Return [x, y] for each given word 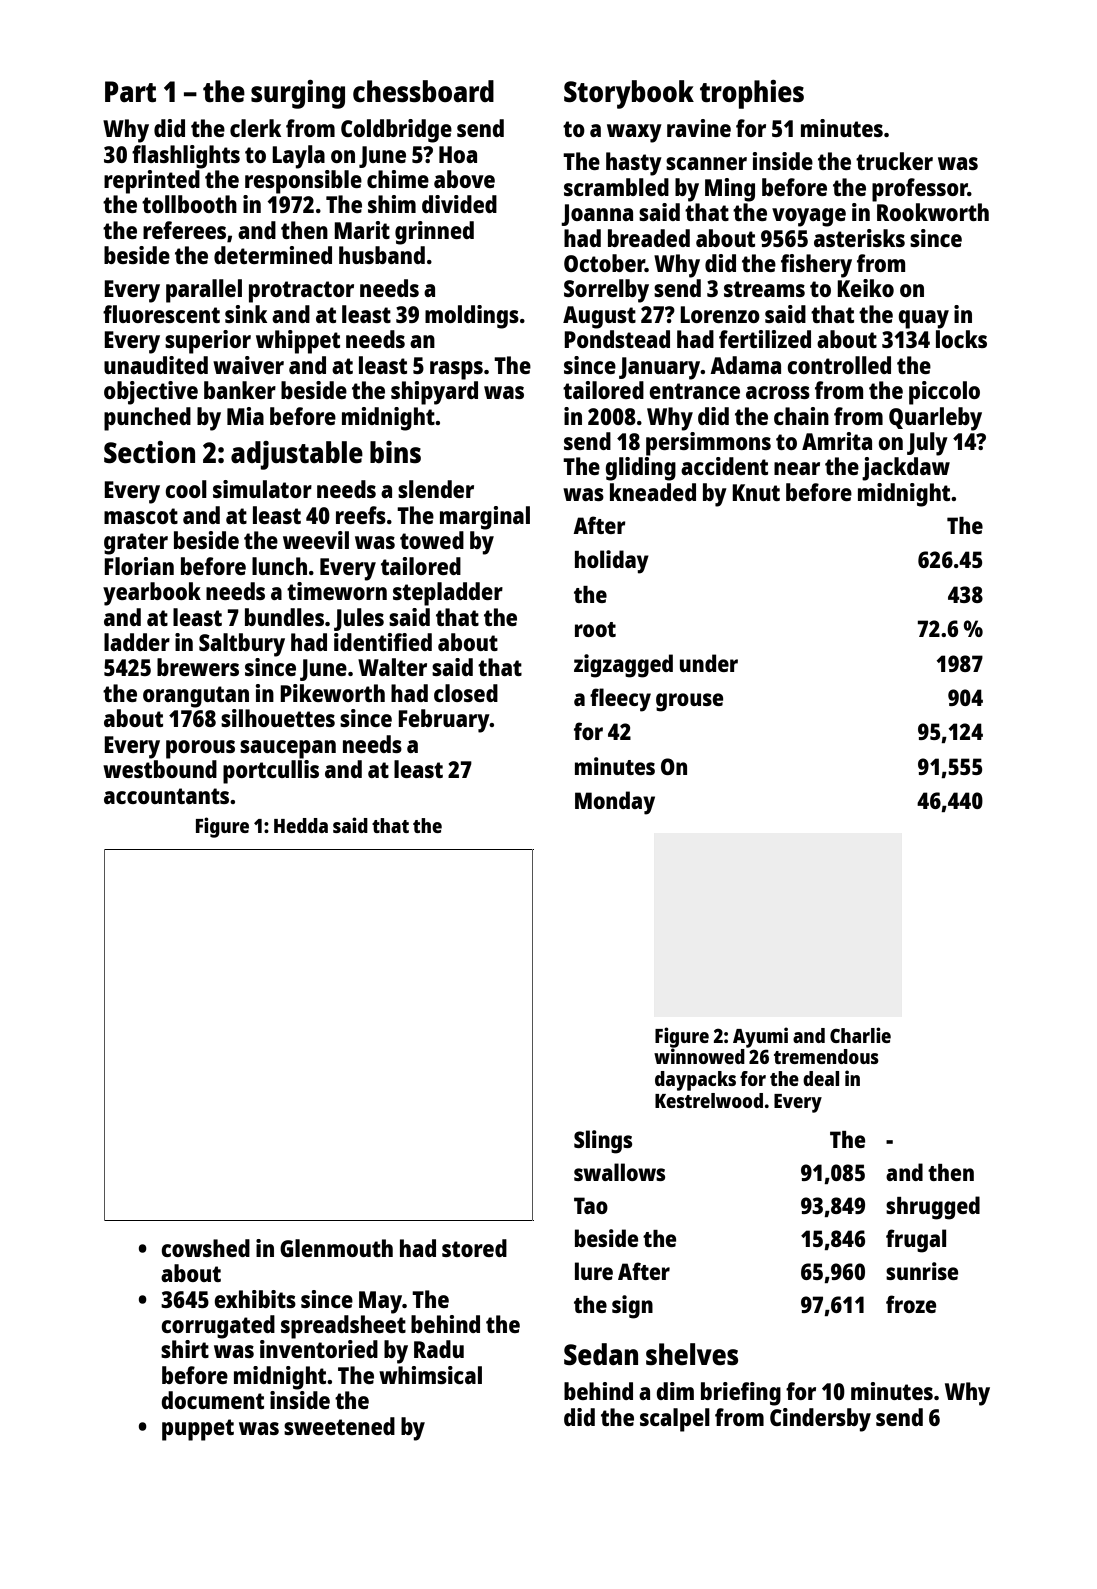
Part [130, 91]
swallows [619, 1172]
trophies [752, 94]
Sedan [601, 1354]
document [212, 1400]
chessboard [423, 91]
